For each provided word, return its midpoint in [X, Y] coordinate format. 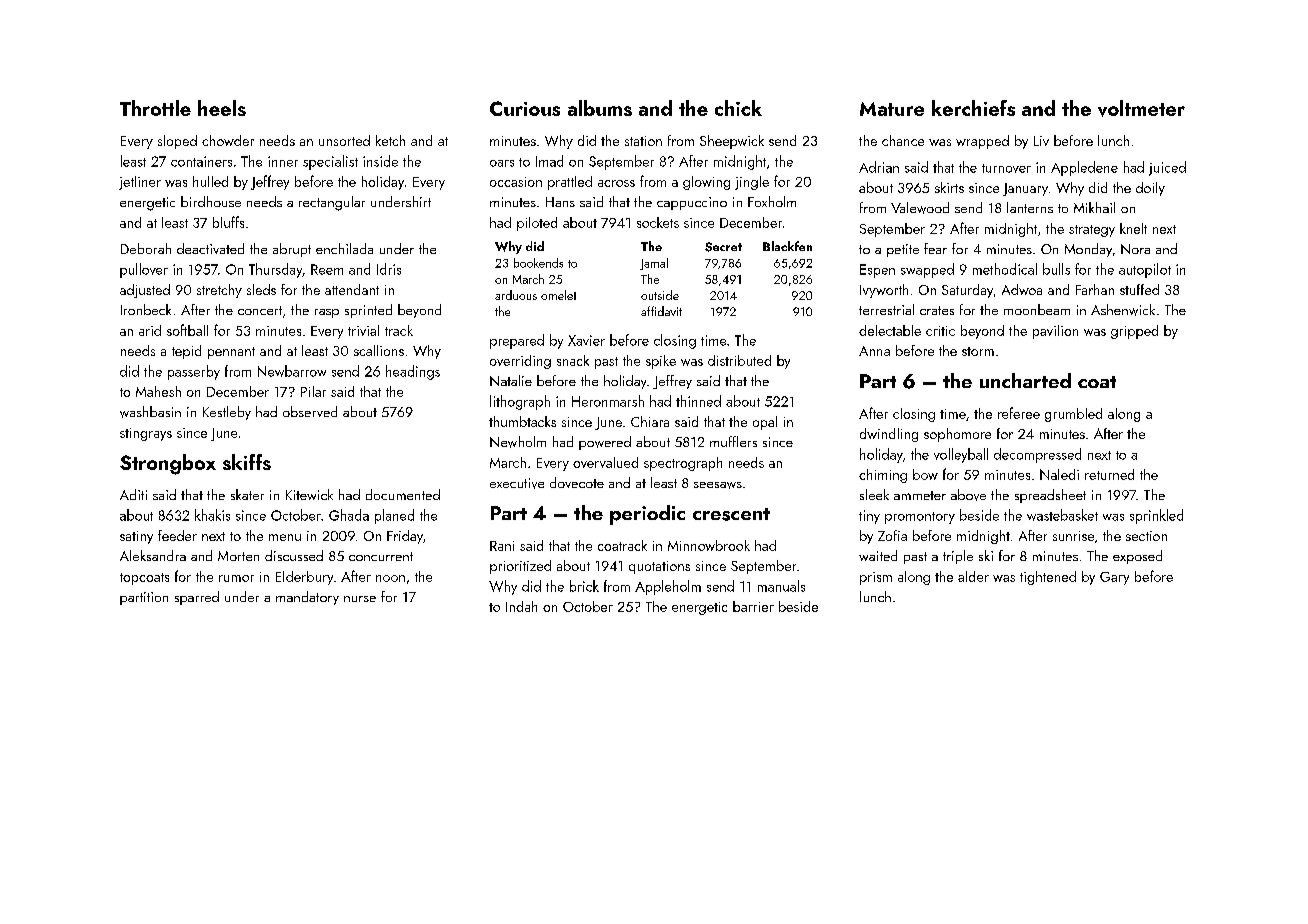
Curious [525, 108]
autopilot [1145, 270]
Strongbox [168, 464]
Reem [327, 269]
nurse [360, 599]
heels [222, 108]
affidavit [661, 311]
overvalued [605, 462]
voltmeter [1141, 108]
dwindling [889, 435]
